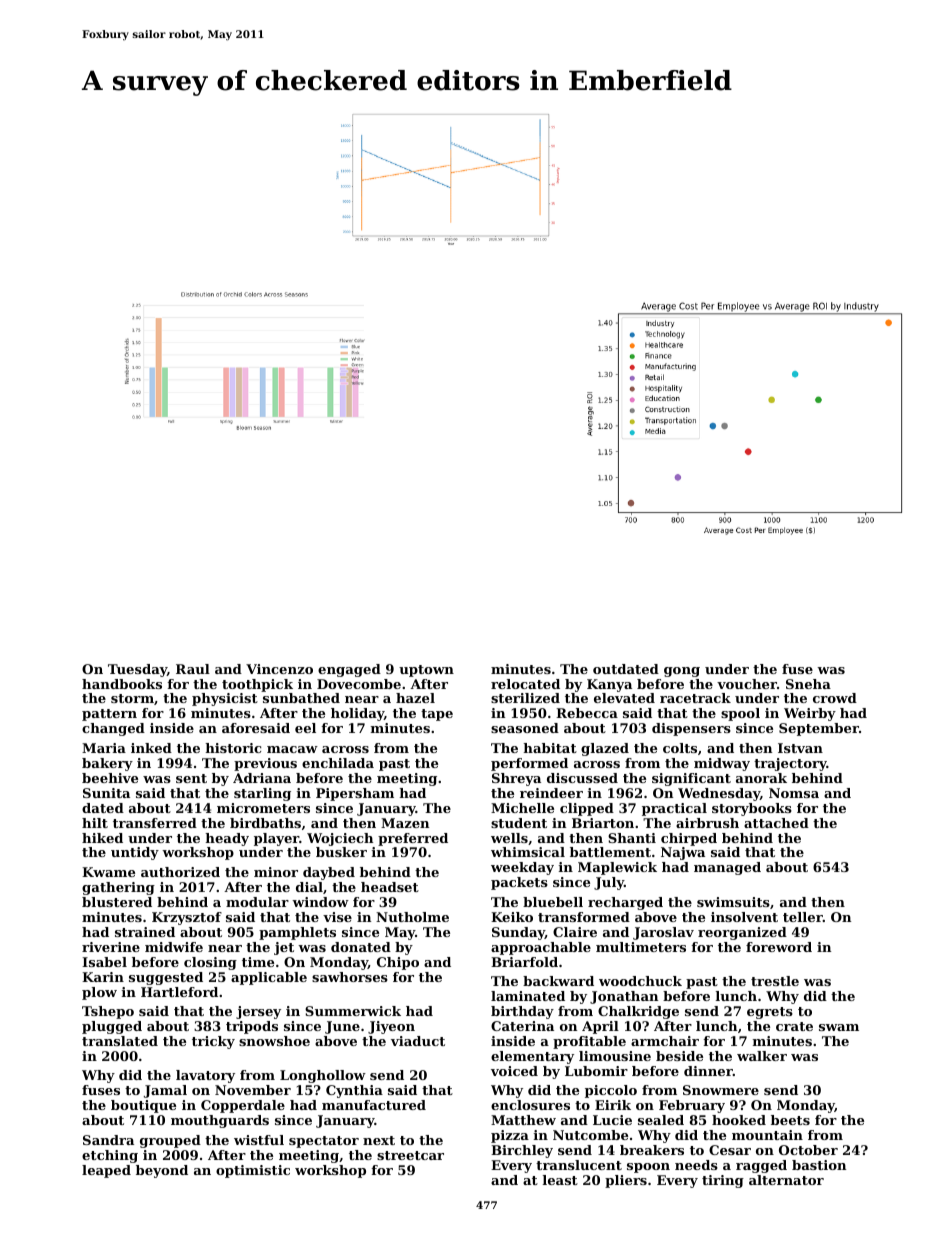 The width and height of the page is (952, 1233). I want to click on Sneha, so click(808, 684).
